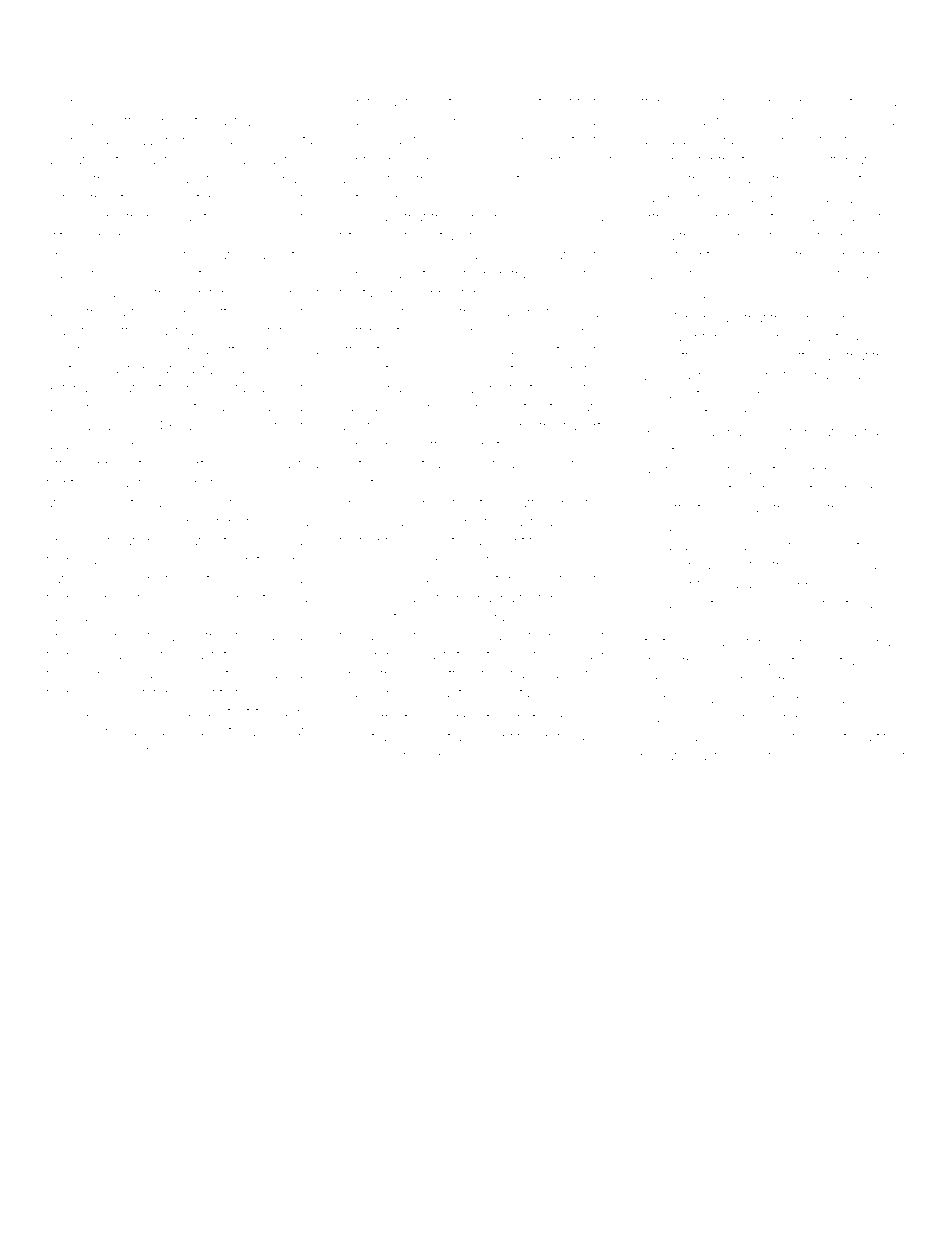 The image size is (952, 1233). I want to click on highlighted, so click(436, 504).
